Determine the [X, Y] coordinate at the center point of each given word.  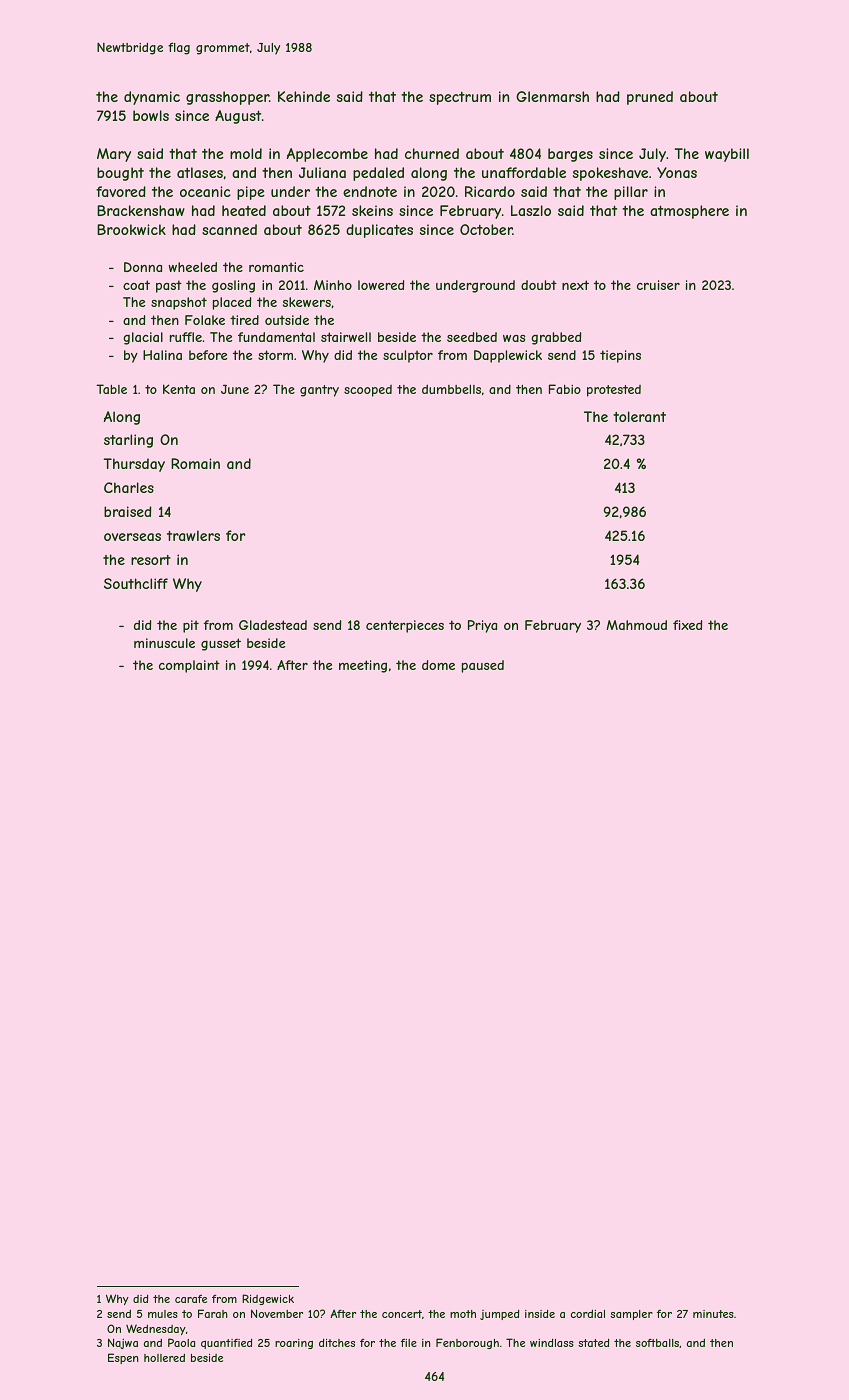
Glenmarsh [552, 96]
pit [191, 626]
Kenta [179, 389]
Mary [114, 155]
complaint [189, 666]
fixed [687, 625]
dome [438, 665]
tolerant [639, 416]
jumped [499, 1314]
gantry [319, 391]
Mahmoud [636, 625]
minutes [713, 1314]
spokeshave [610, 174]
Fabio [565, 389]
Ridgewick [268, 1299]
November [277, 1313]
